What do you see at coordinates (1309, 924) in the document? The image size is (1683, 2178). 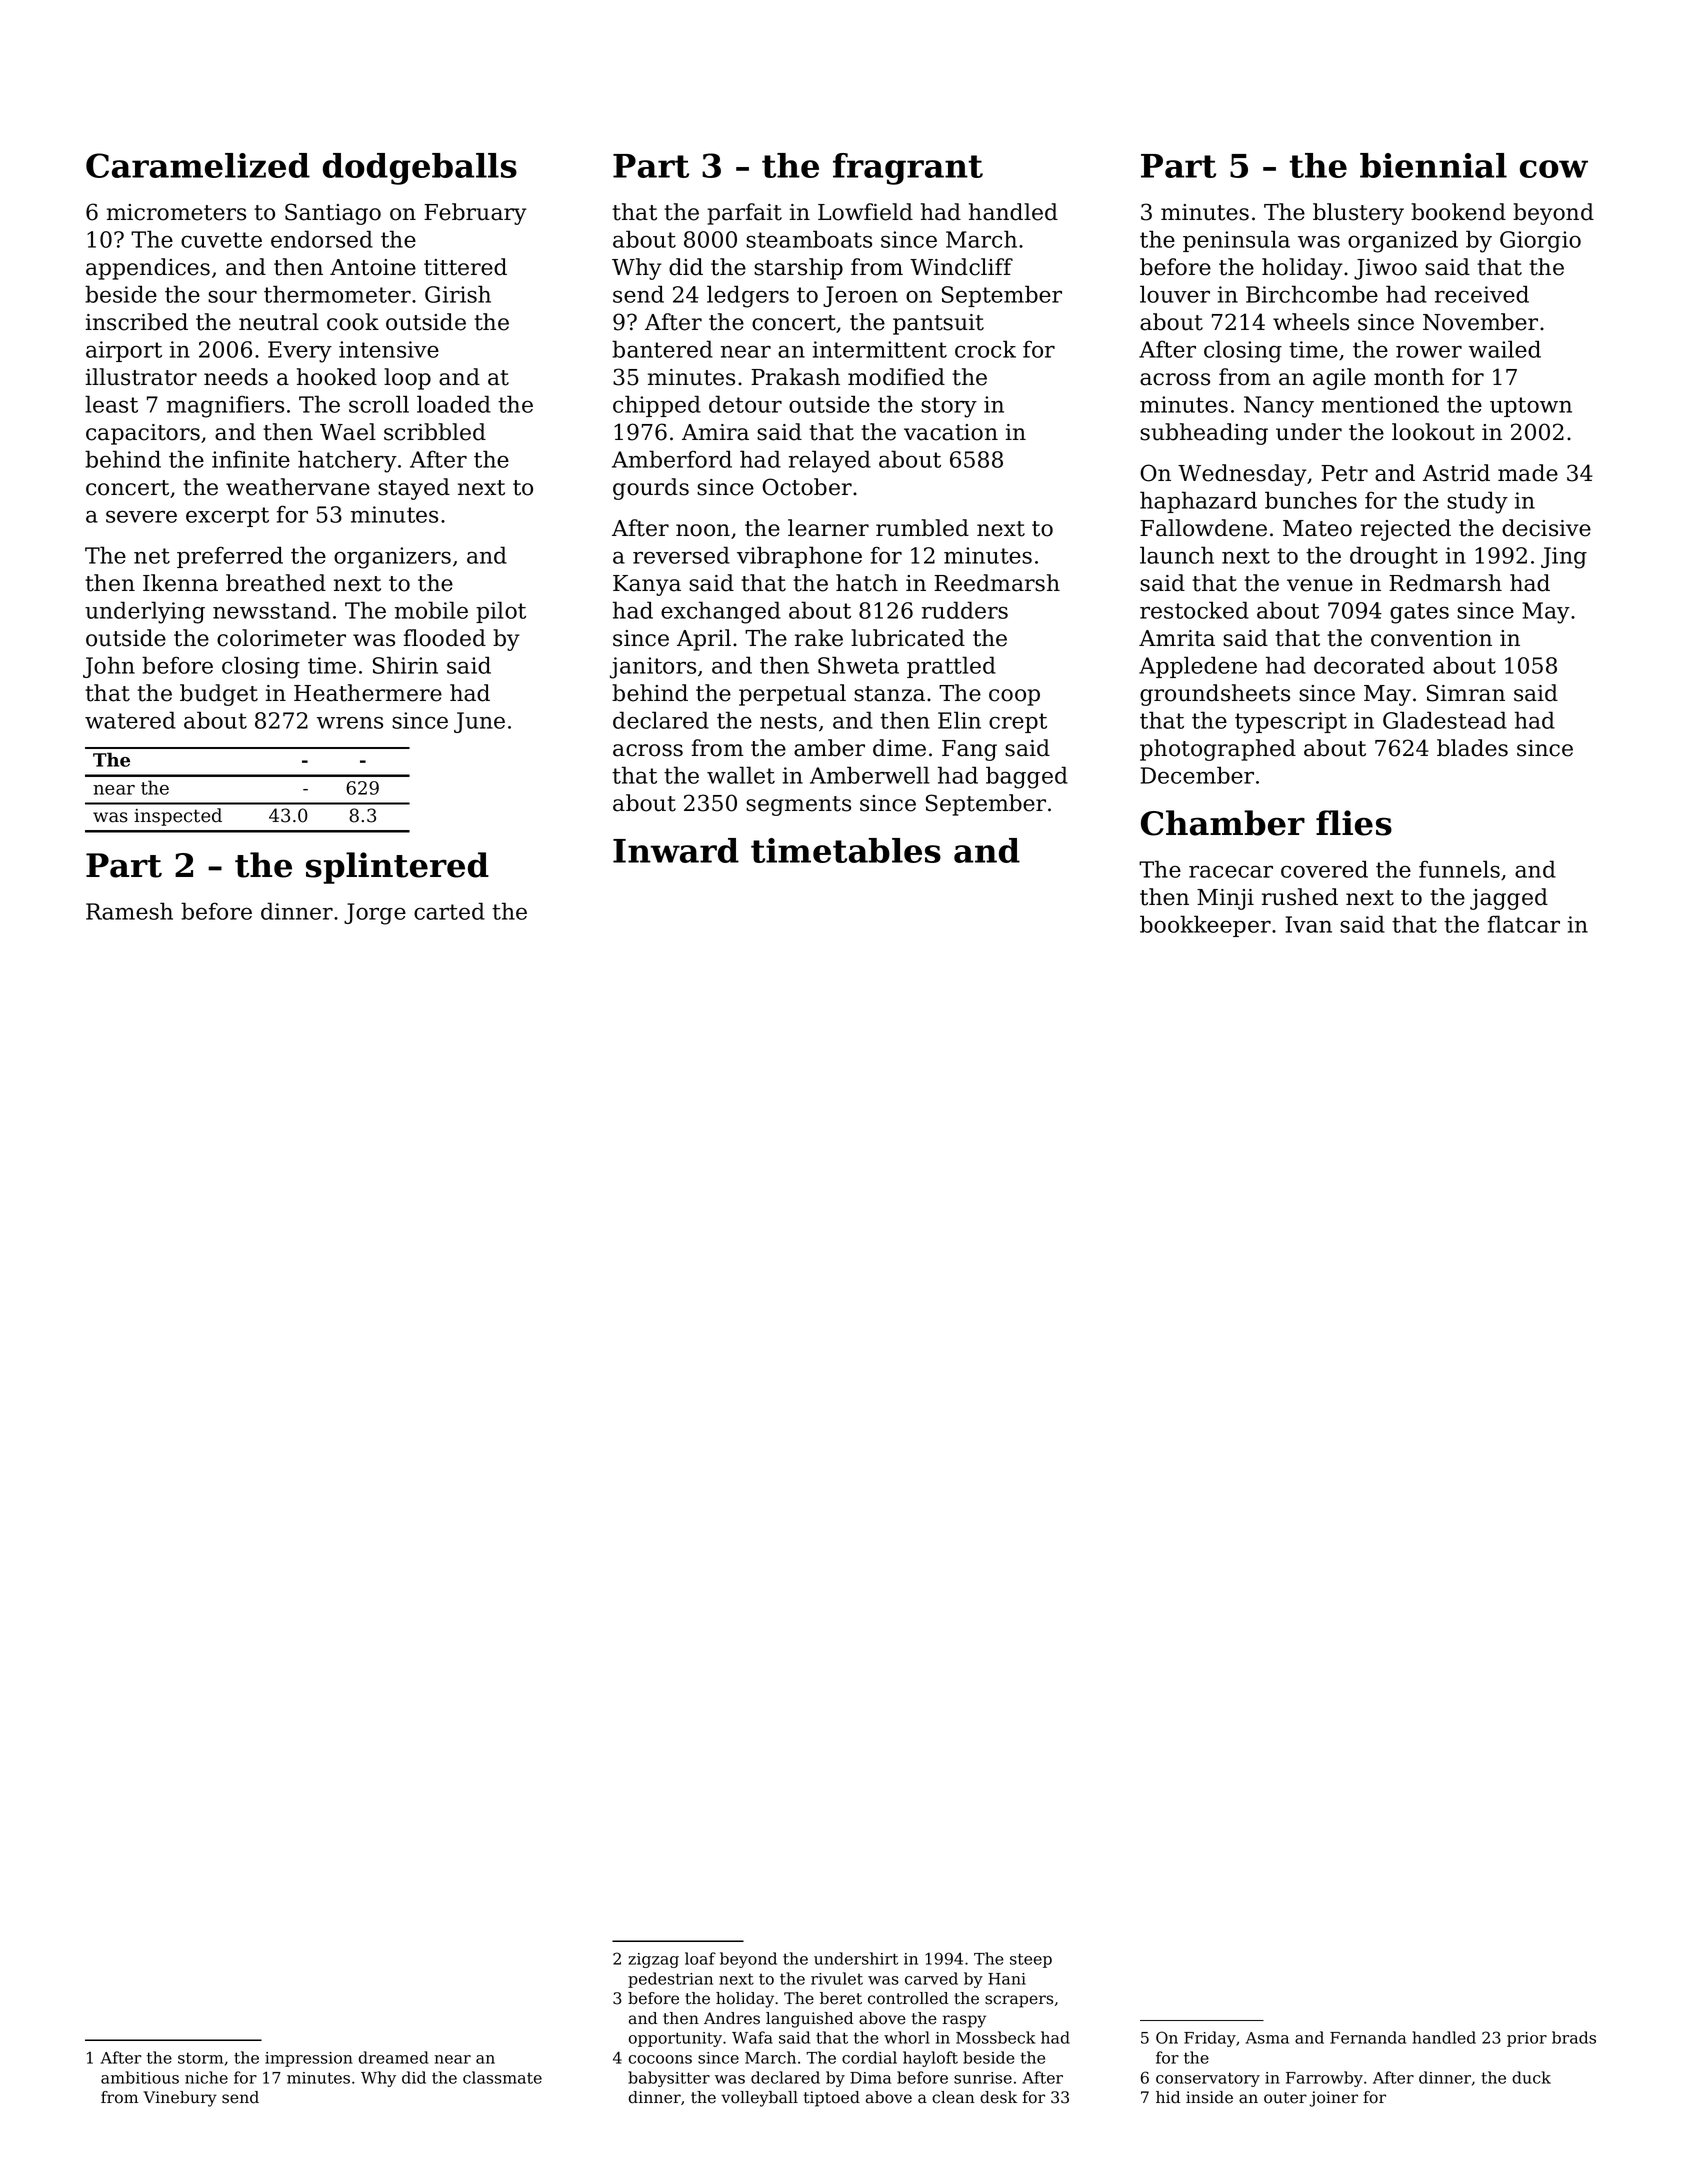 I see `Ivan` at bounding box center [1309, 924].
